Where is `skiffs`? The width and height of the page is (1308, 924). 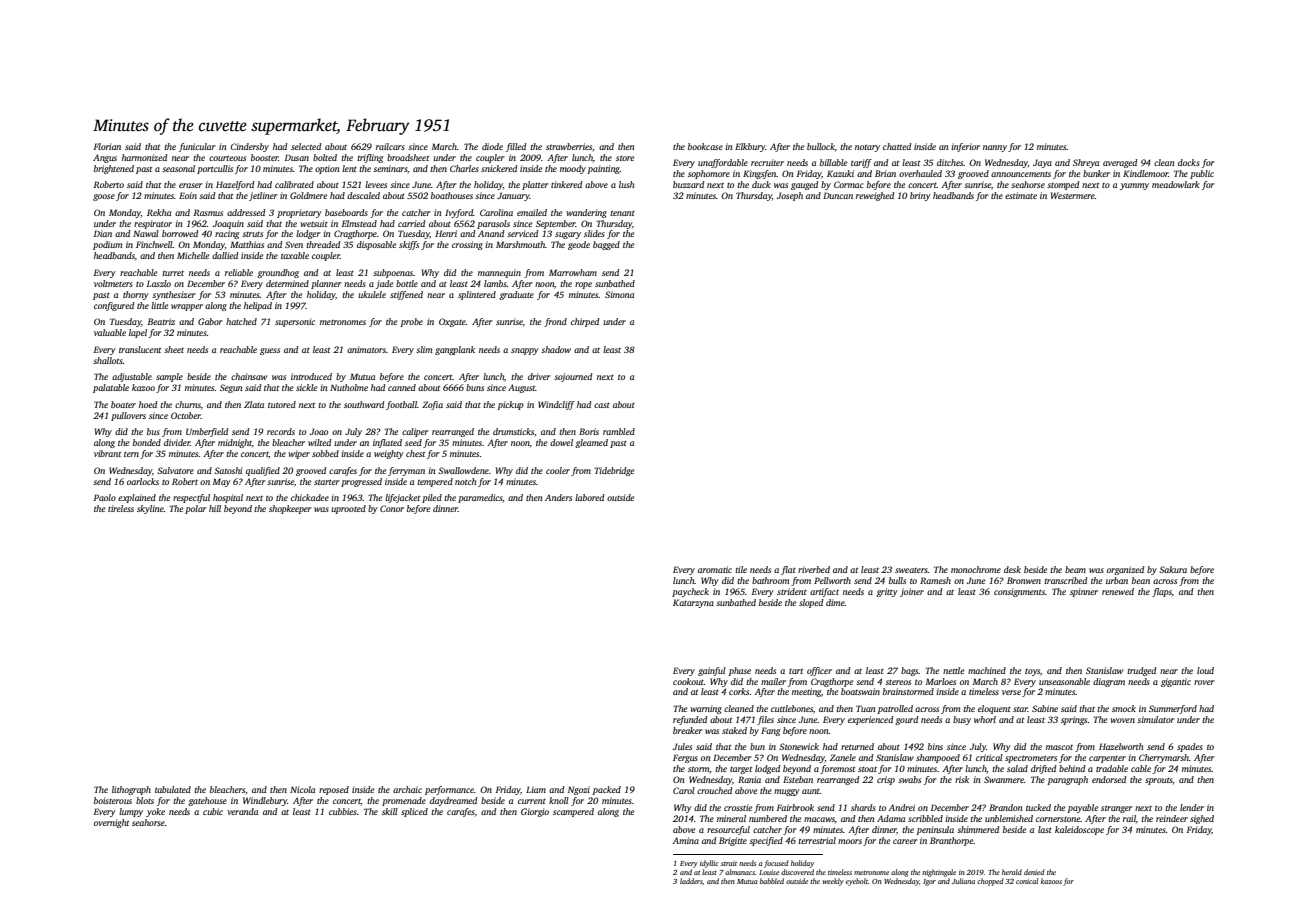 skiffs is located at coordinates (409, 245).
